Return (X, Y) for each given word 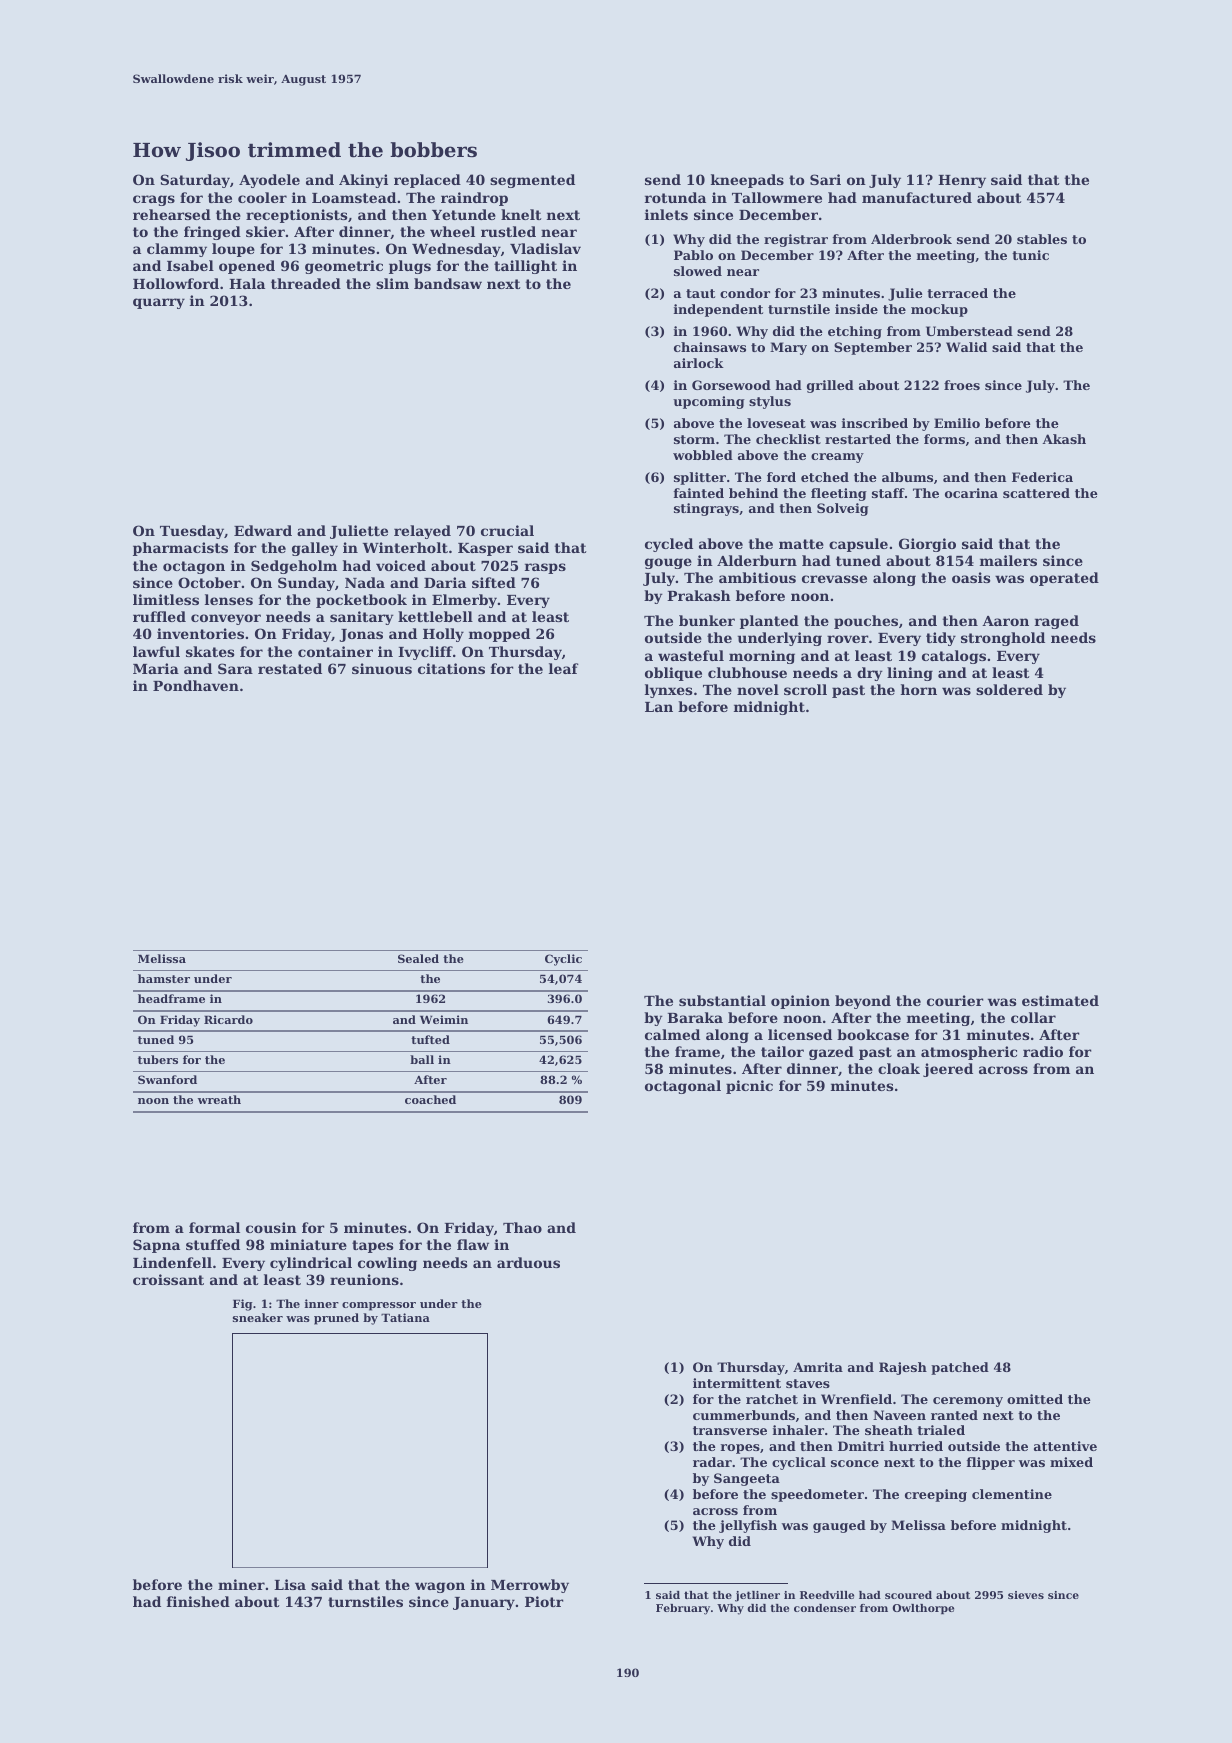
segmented (532, 181)
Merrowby (530, 1586)
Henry (962, 181)
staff (888, 493)
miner (241, 1584)
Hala (247, 283)
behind (753, 493)
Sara (235, 668)
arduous (528, 1262)
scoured (908, 1595)
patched (960, 1368)
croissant (168, 1279)
